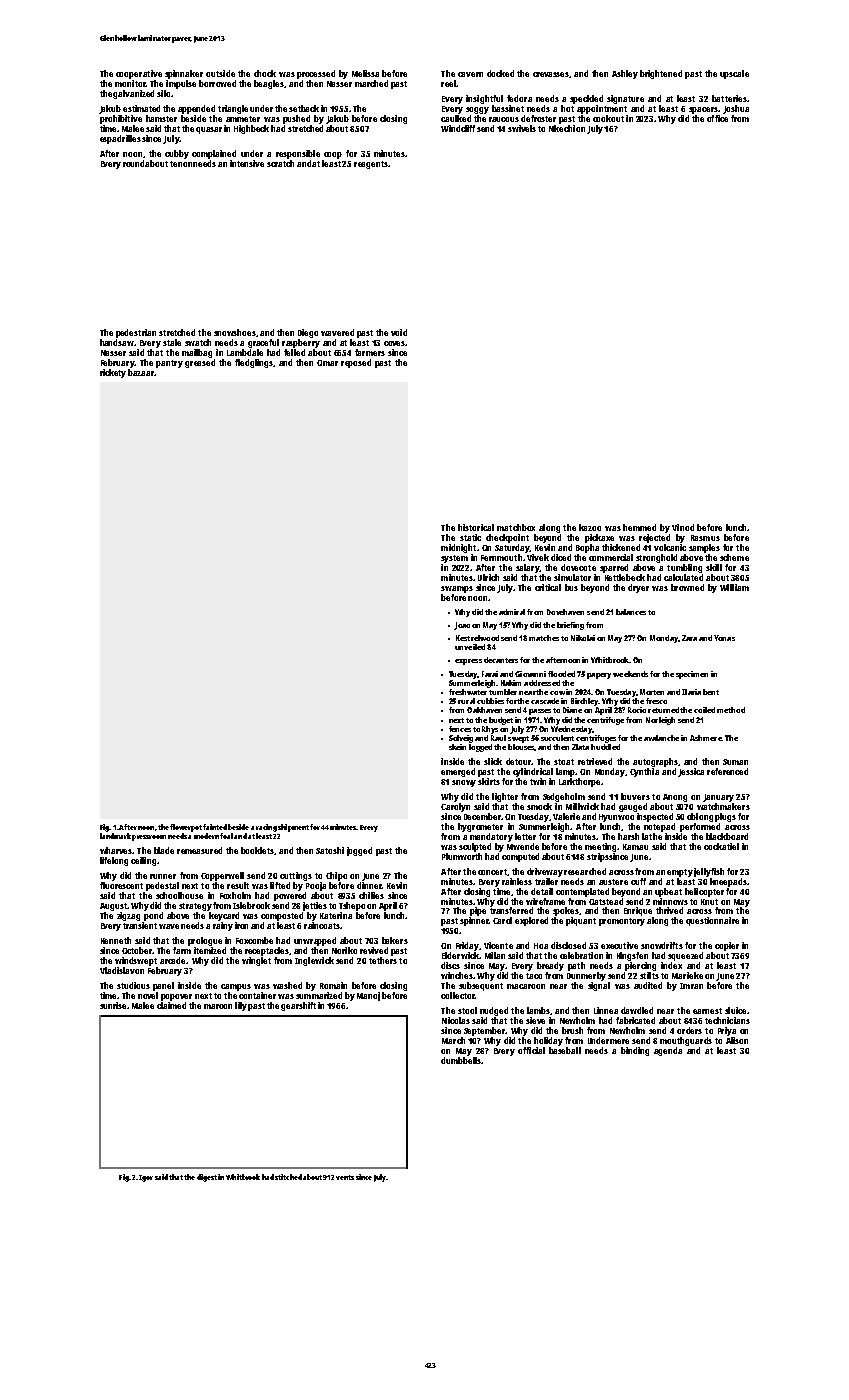 Image resolution: width=849 pixels, height=1400 pixels. What do you see at coordinates (117, 342) in the screenshot?
I see `handsaw` at bounding box center [117, 342].
